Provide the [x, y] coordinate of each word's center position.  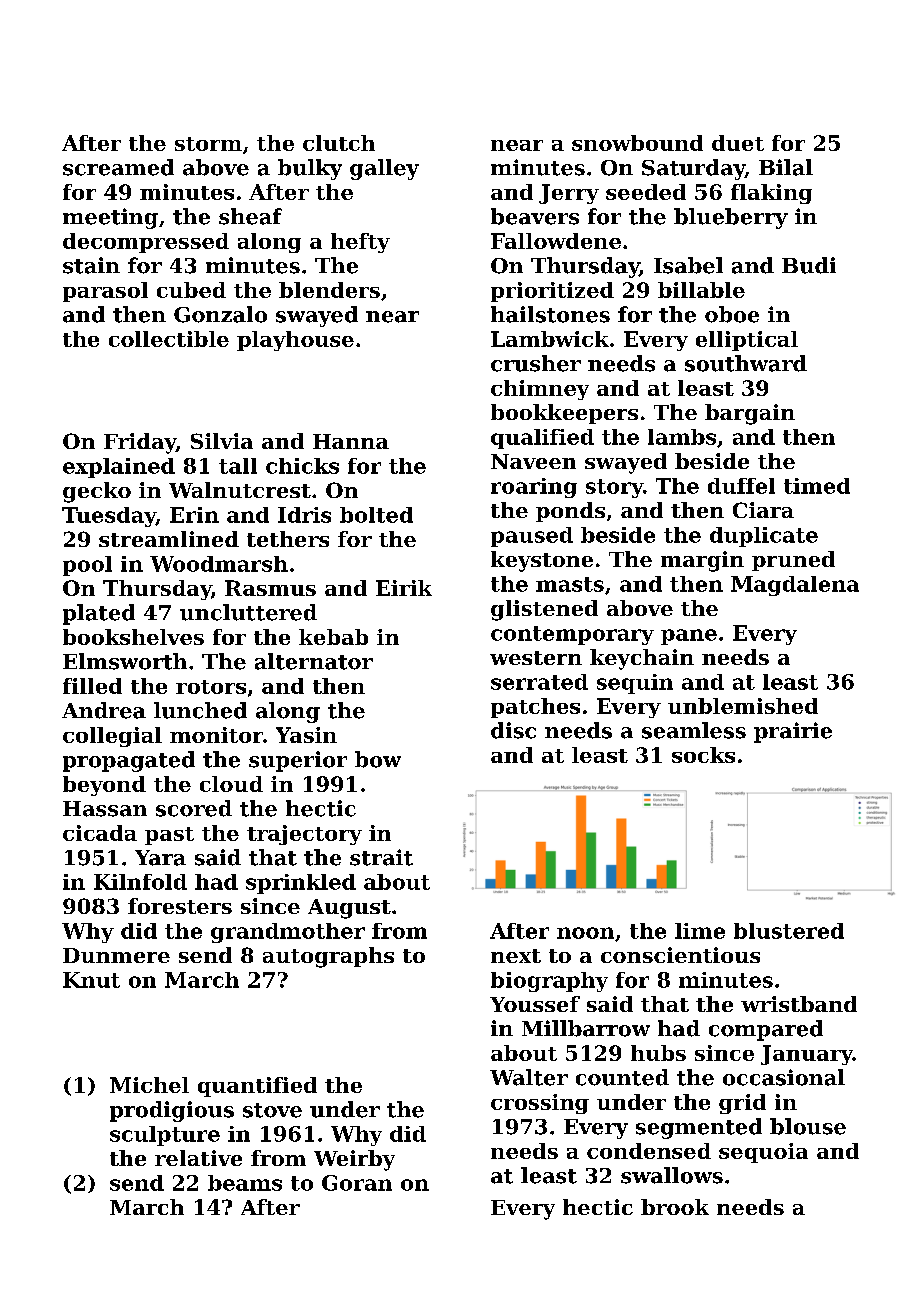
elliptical [747, 341]
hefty [360, 243]
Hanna [351, 441]
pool [87, 566]
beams [245, 1183]
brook [675, 1207]
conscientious [680, 955]
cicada [100, 833]
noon [585, 933]
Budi [809, 265]
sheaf [250, 216]
